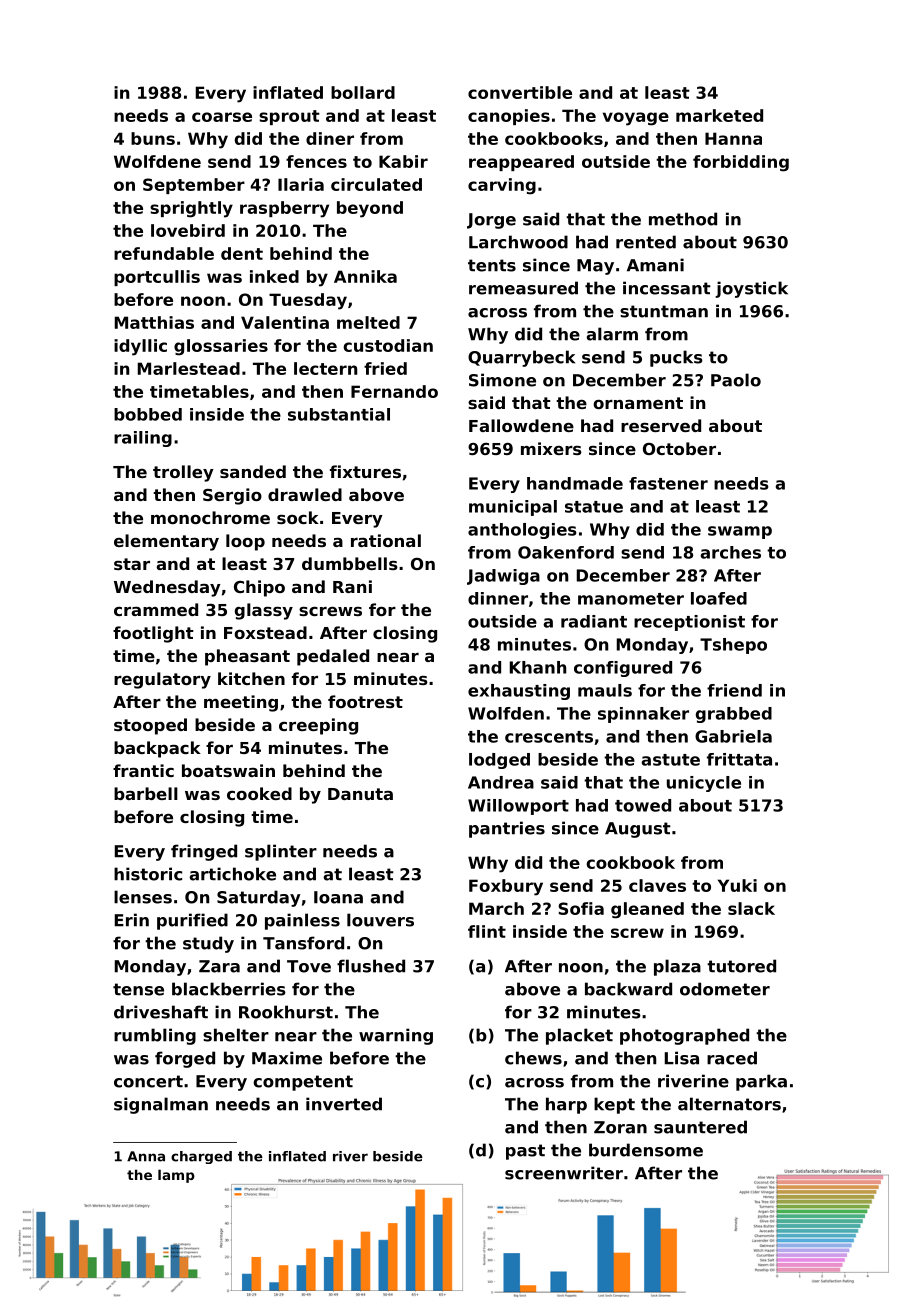  Describe the element at coordinates (594, 507) in the image. I see `statue` at that location.
